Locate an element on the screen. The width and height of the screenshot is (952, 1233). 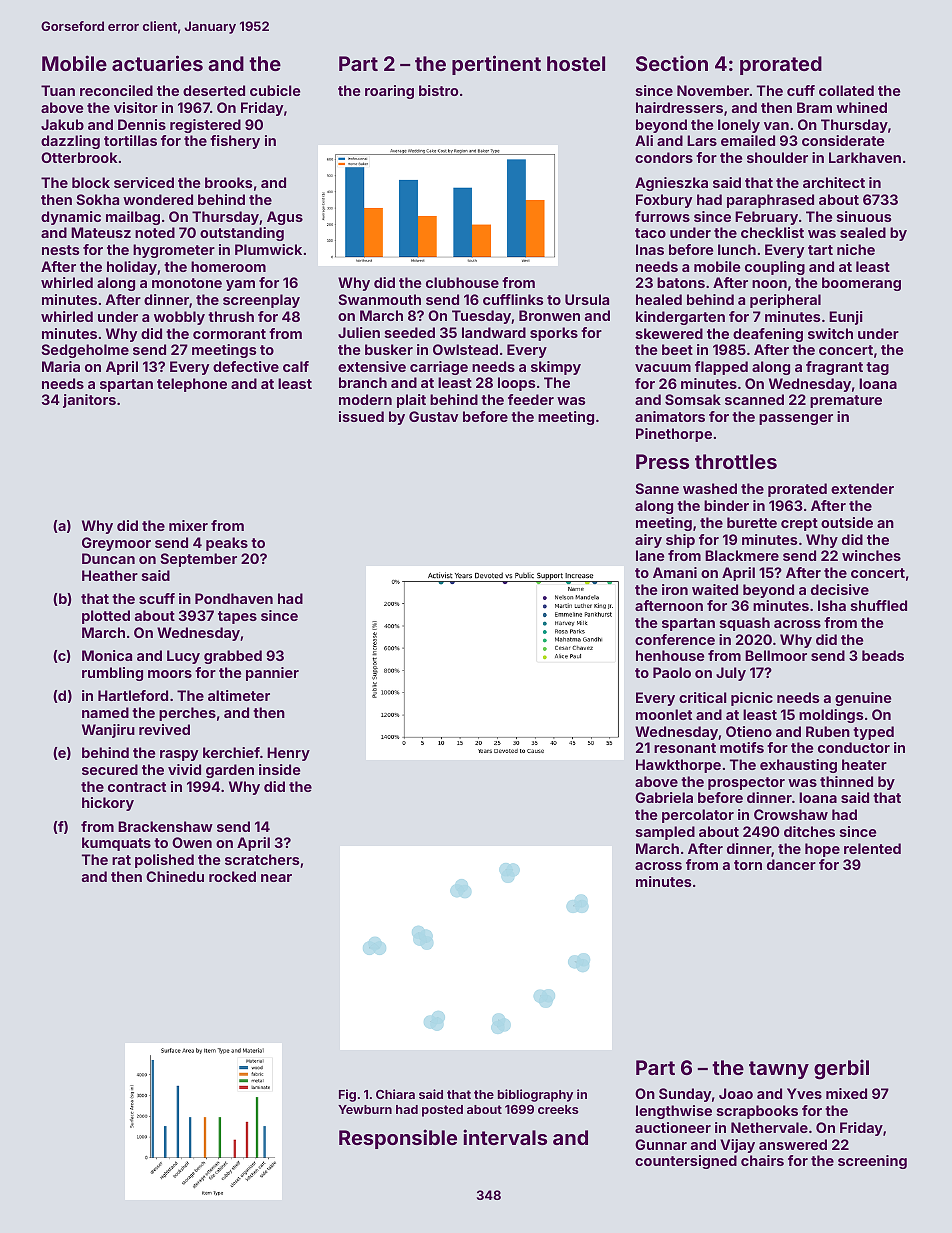
Section is located at coordinates (672, 63).
